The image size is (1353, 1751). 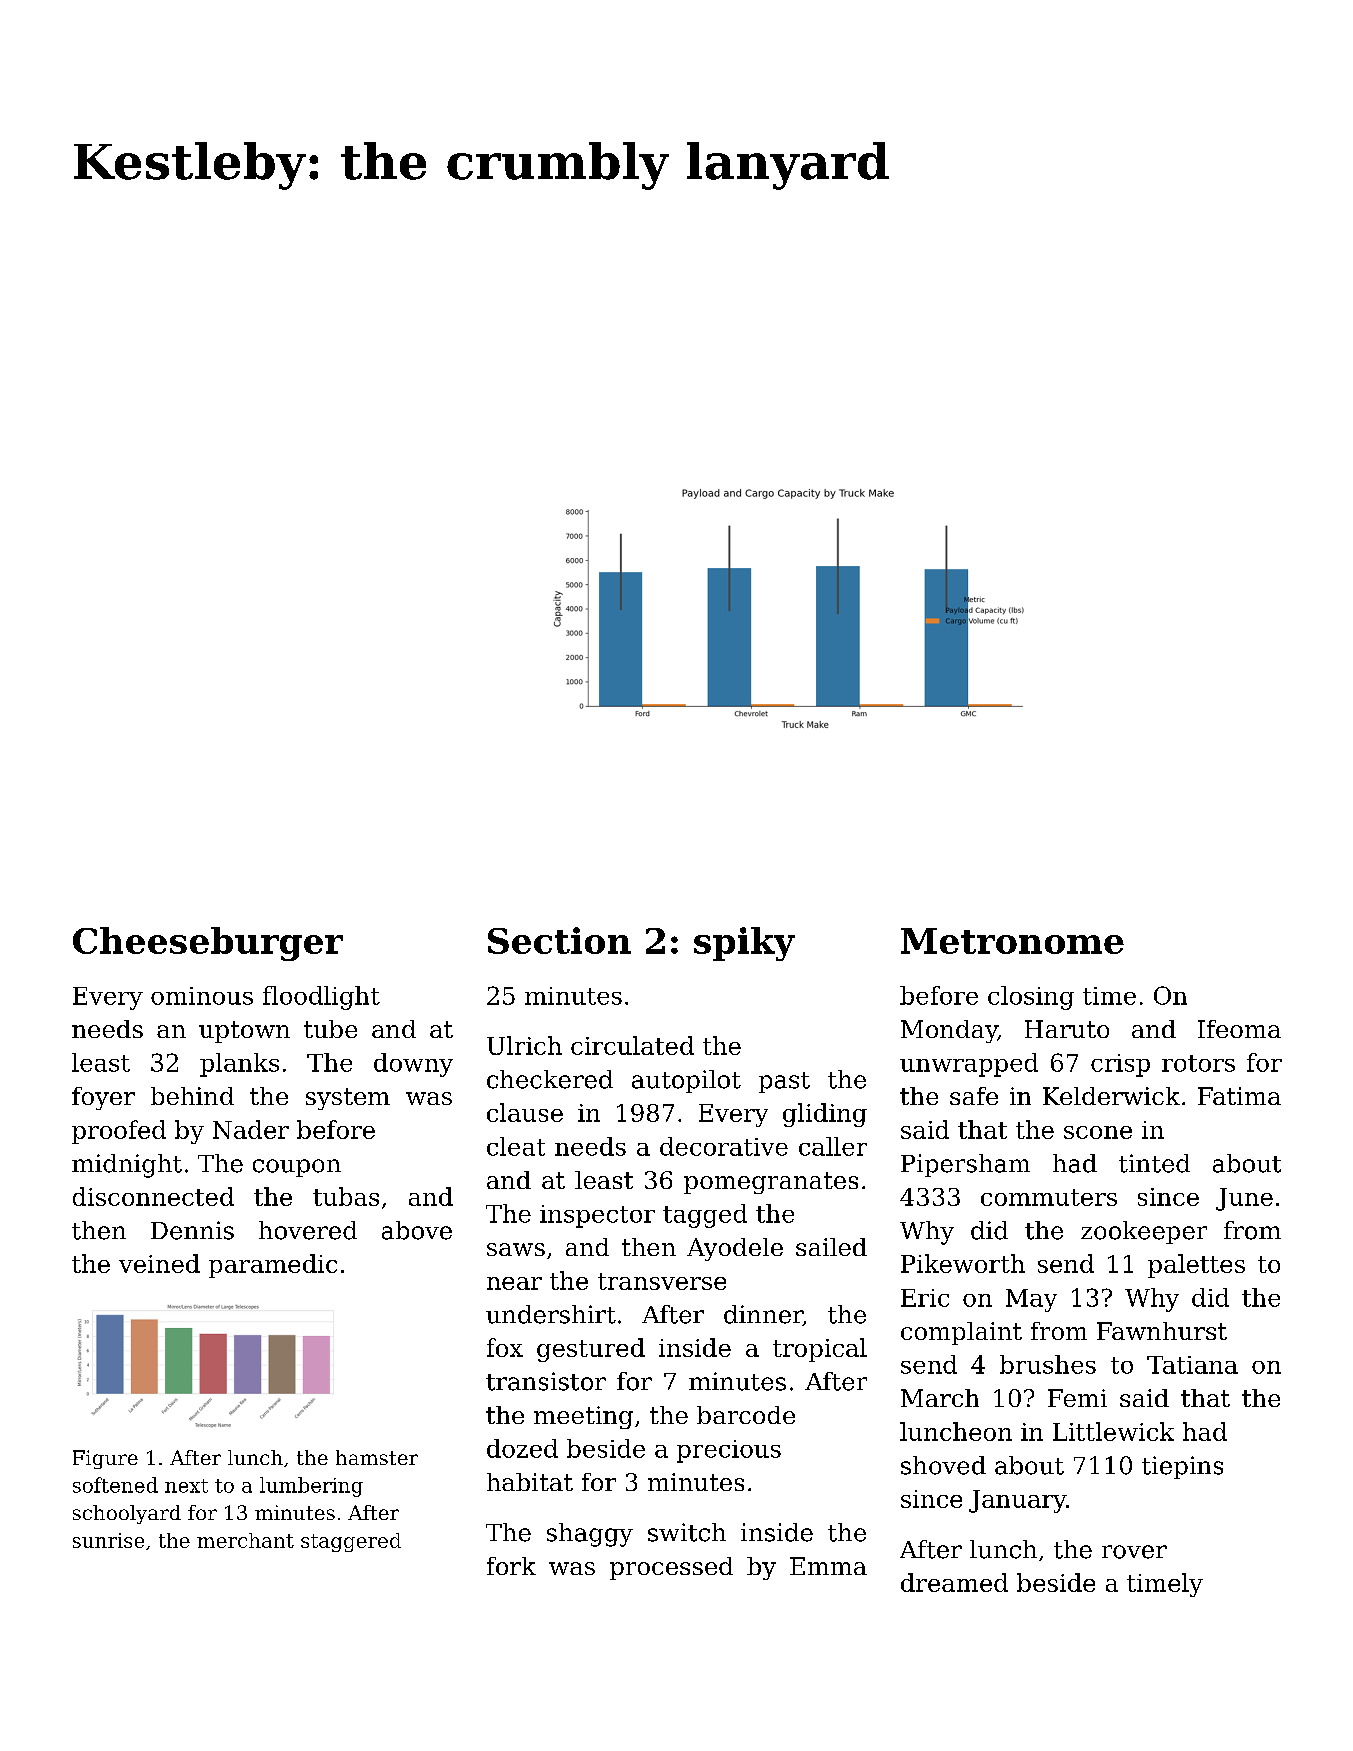 I want to click on switch, so click(x=687, y=1532).
